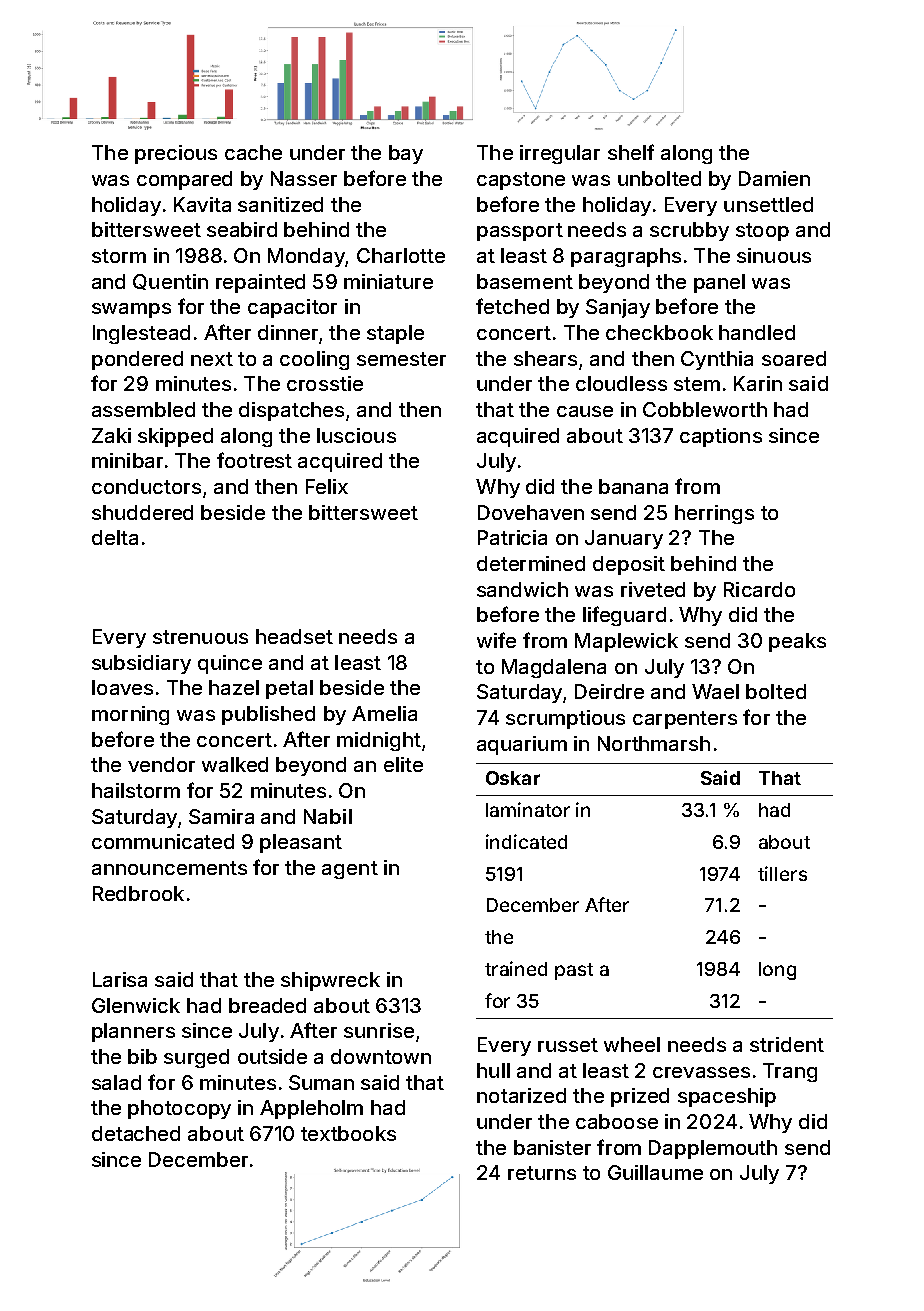 The image size is (924, 1311). Describe the element at coordinates (721, 437) in the screenshot. I see `captions` at that location.
